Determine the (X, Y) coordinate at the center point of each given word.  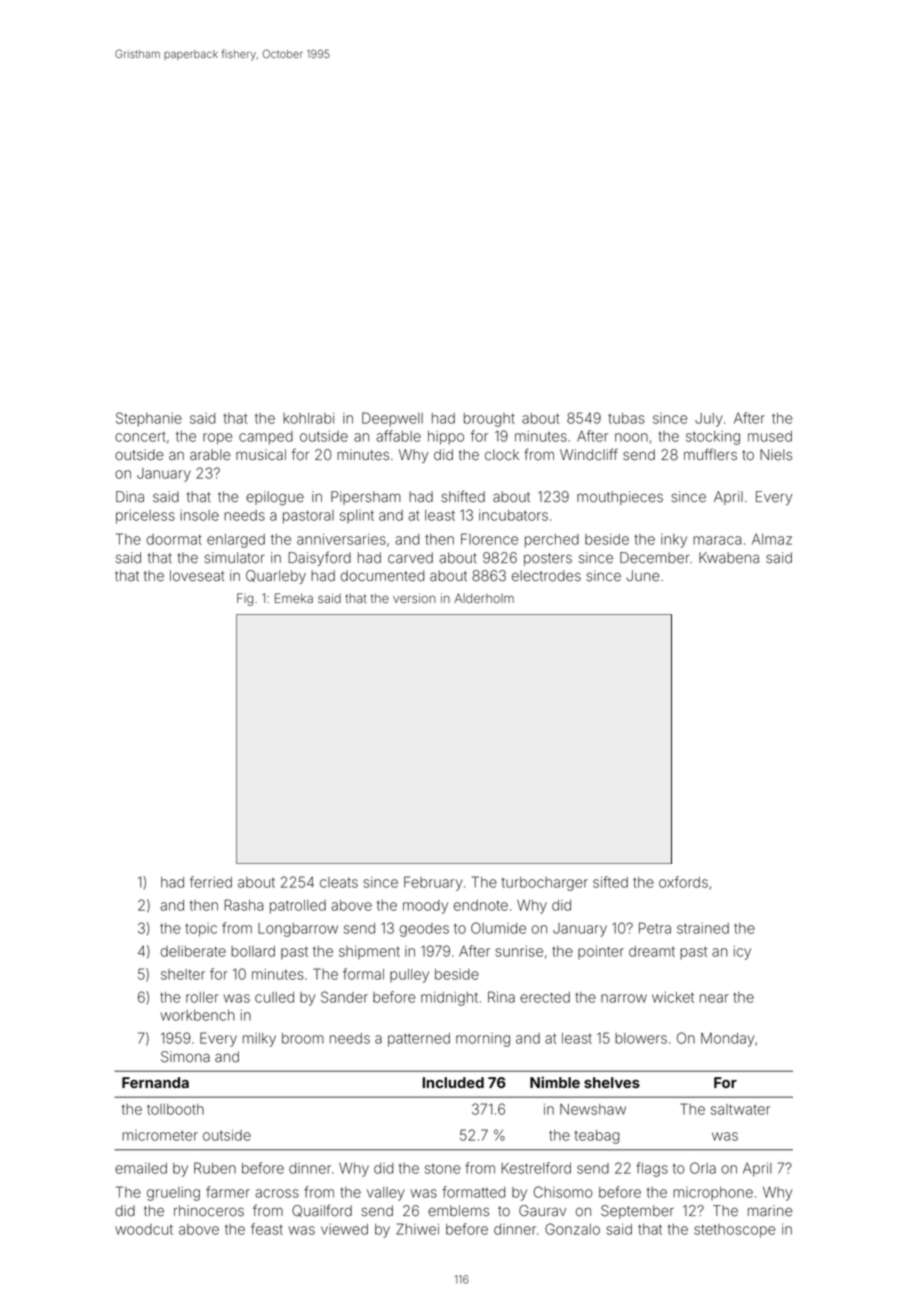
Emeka (294, 598)
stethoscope (735, 1231)
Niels (776, 455)
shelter (183, 974)
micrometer (160, 1135)
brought (489, 420)
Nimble (555, 1082)
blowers (641, 1038)
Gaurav (543, 1211)
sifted (610, 882)
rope (218, 439)
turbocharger (544, 884)
